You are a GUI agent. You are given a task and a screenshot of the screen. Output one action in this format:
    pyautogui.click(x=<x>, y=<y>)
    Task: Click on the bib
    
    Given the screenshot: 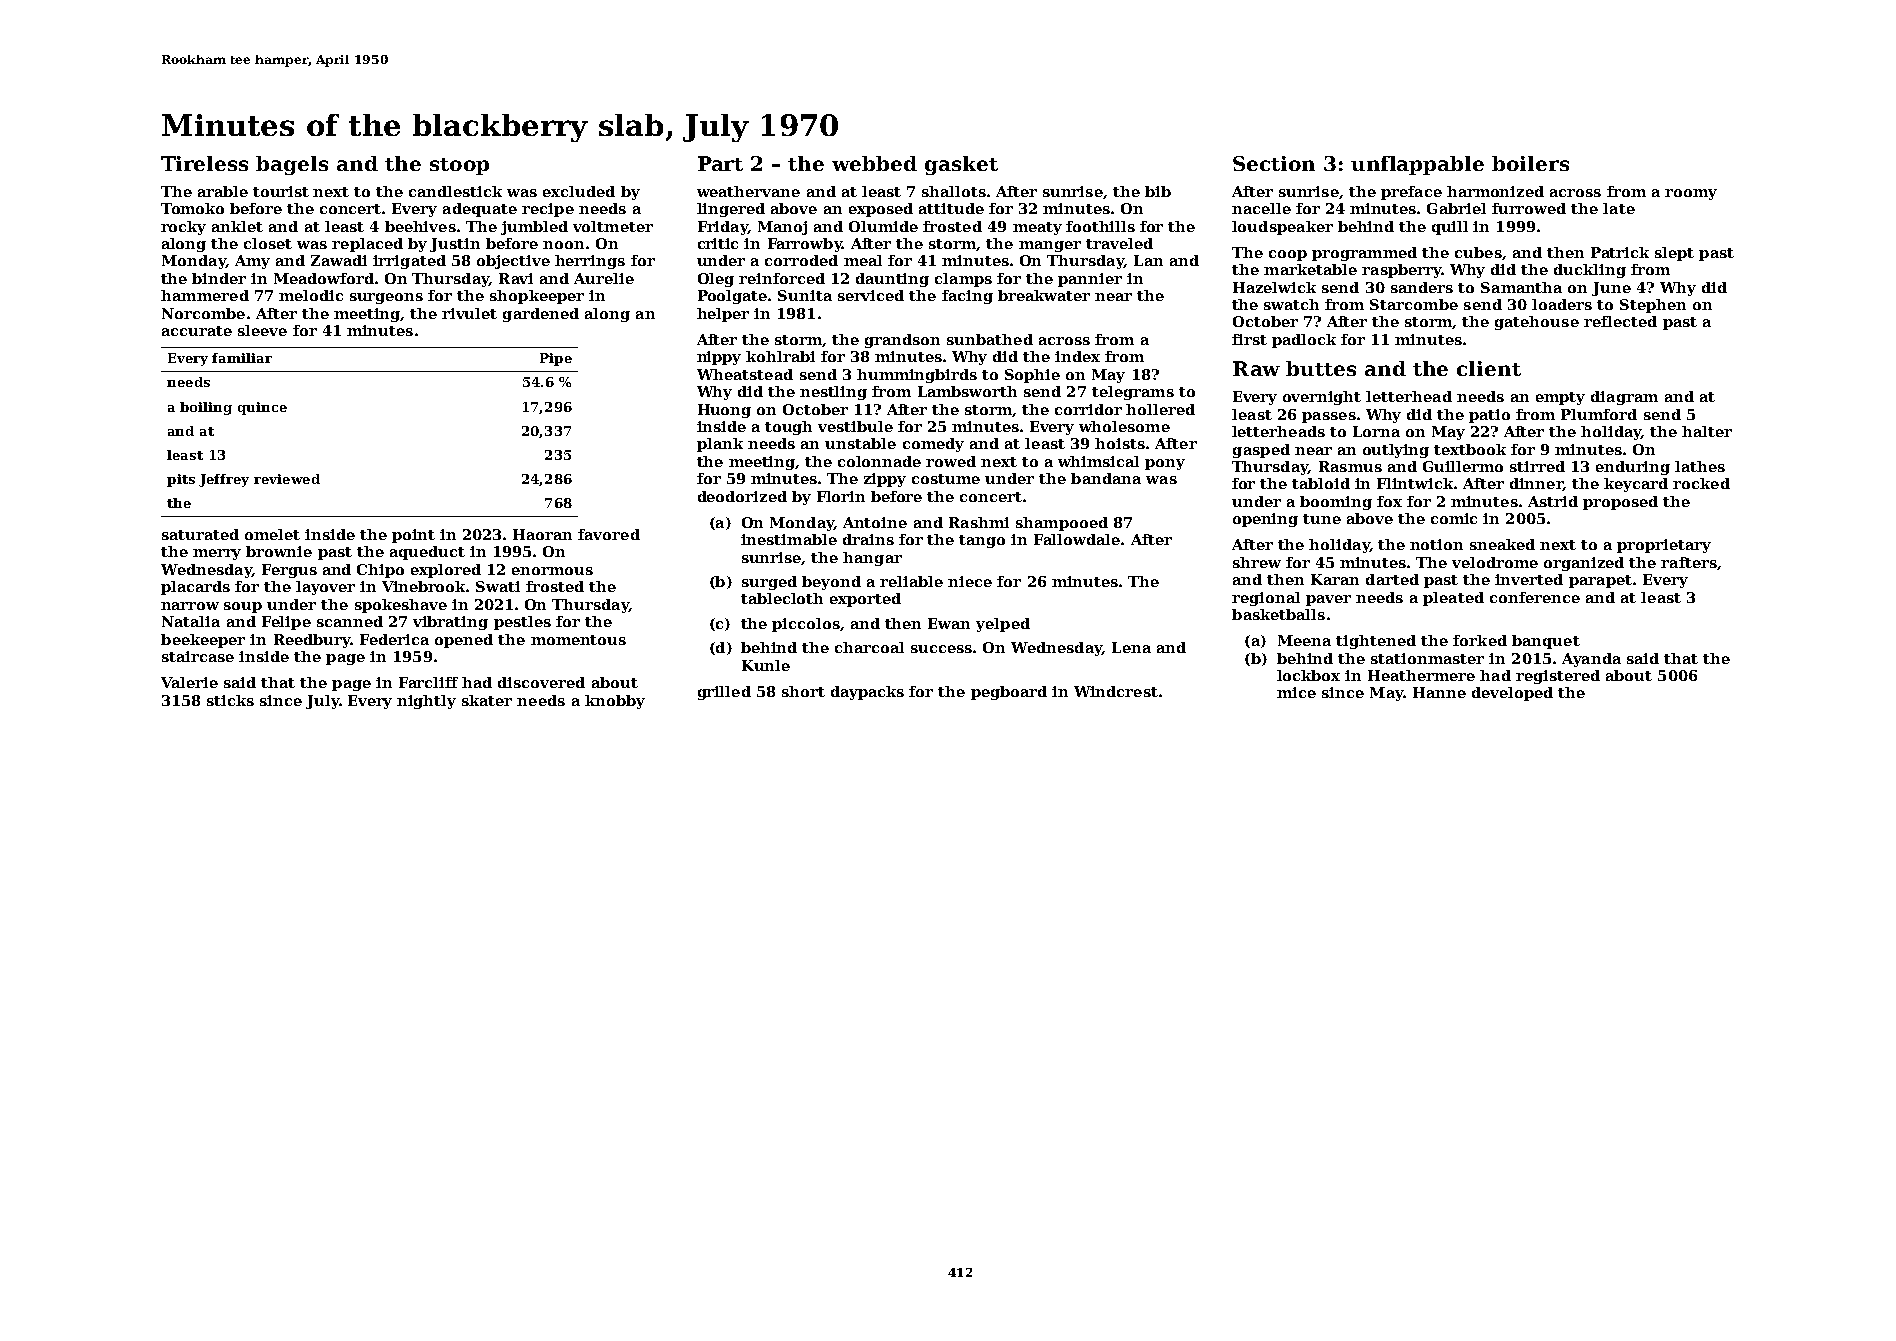 What is the action you would take?
    pyautogui.click(x=1158, y=191)
